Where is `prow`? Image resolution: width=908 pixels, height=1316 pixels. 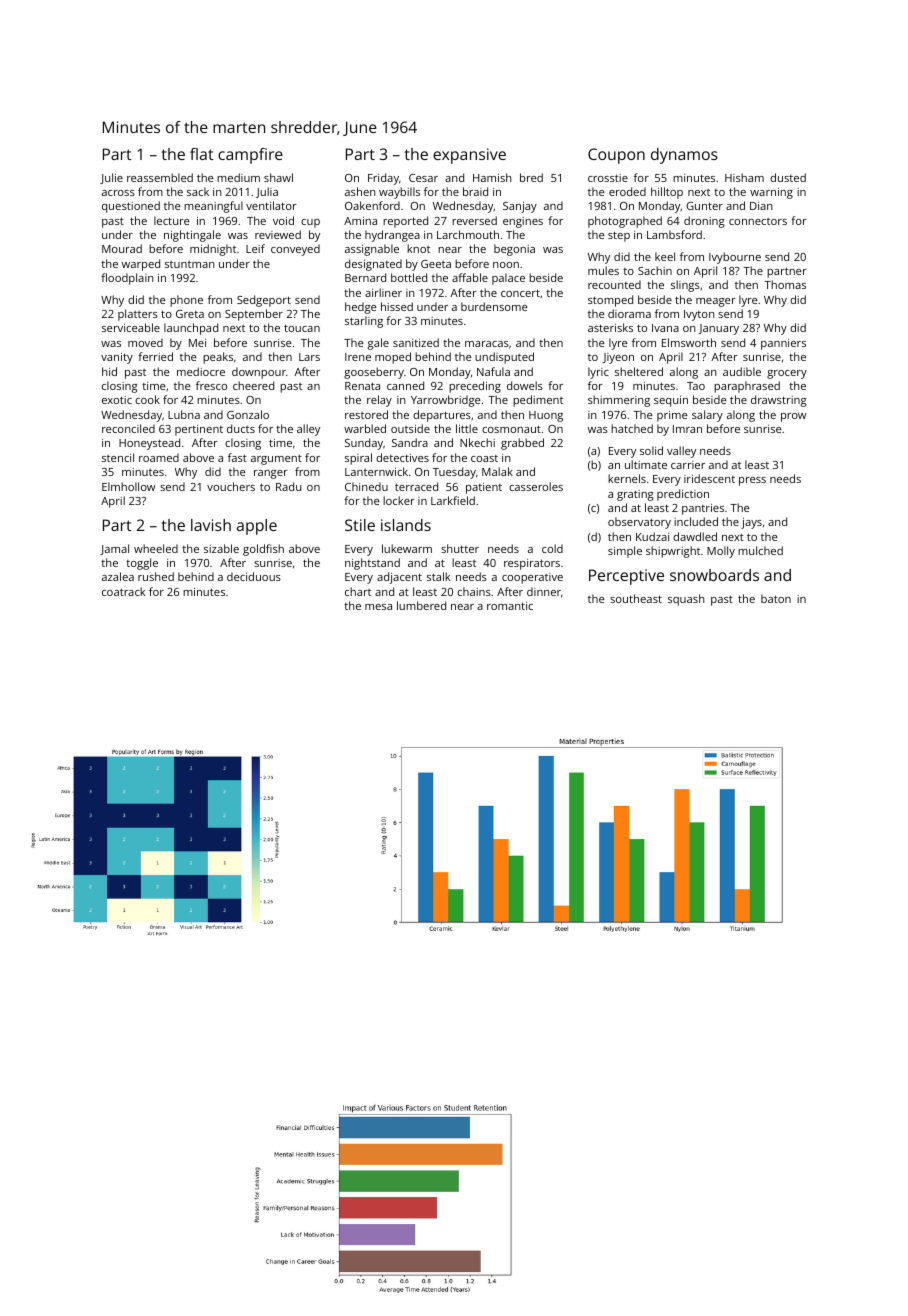
prow is located at coordinates (793, 417).
